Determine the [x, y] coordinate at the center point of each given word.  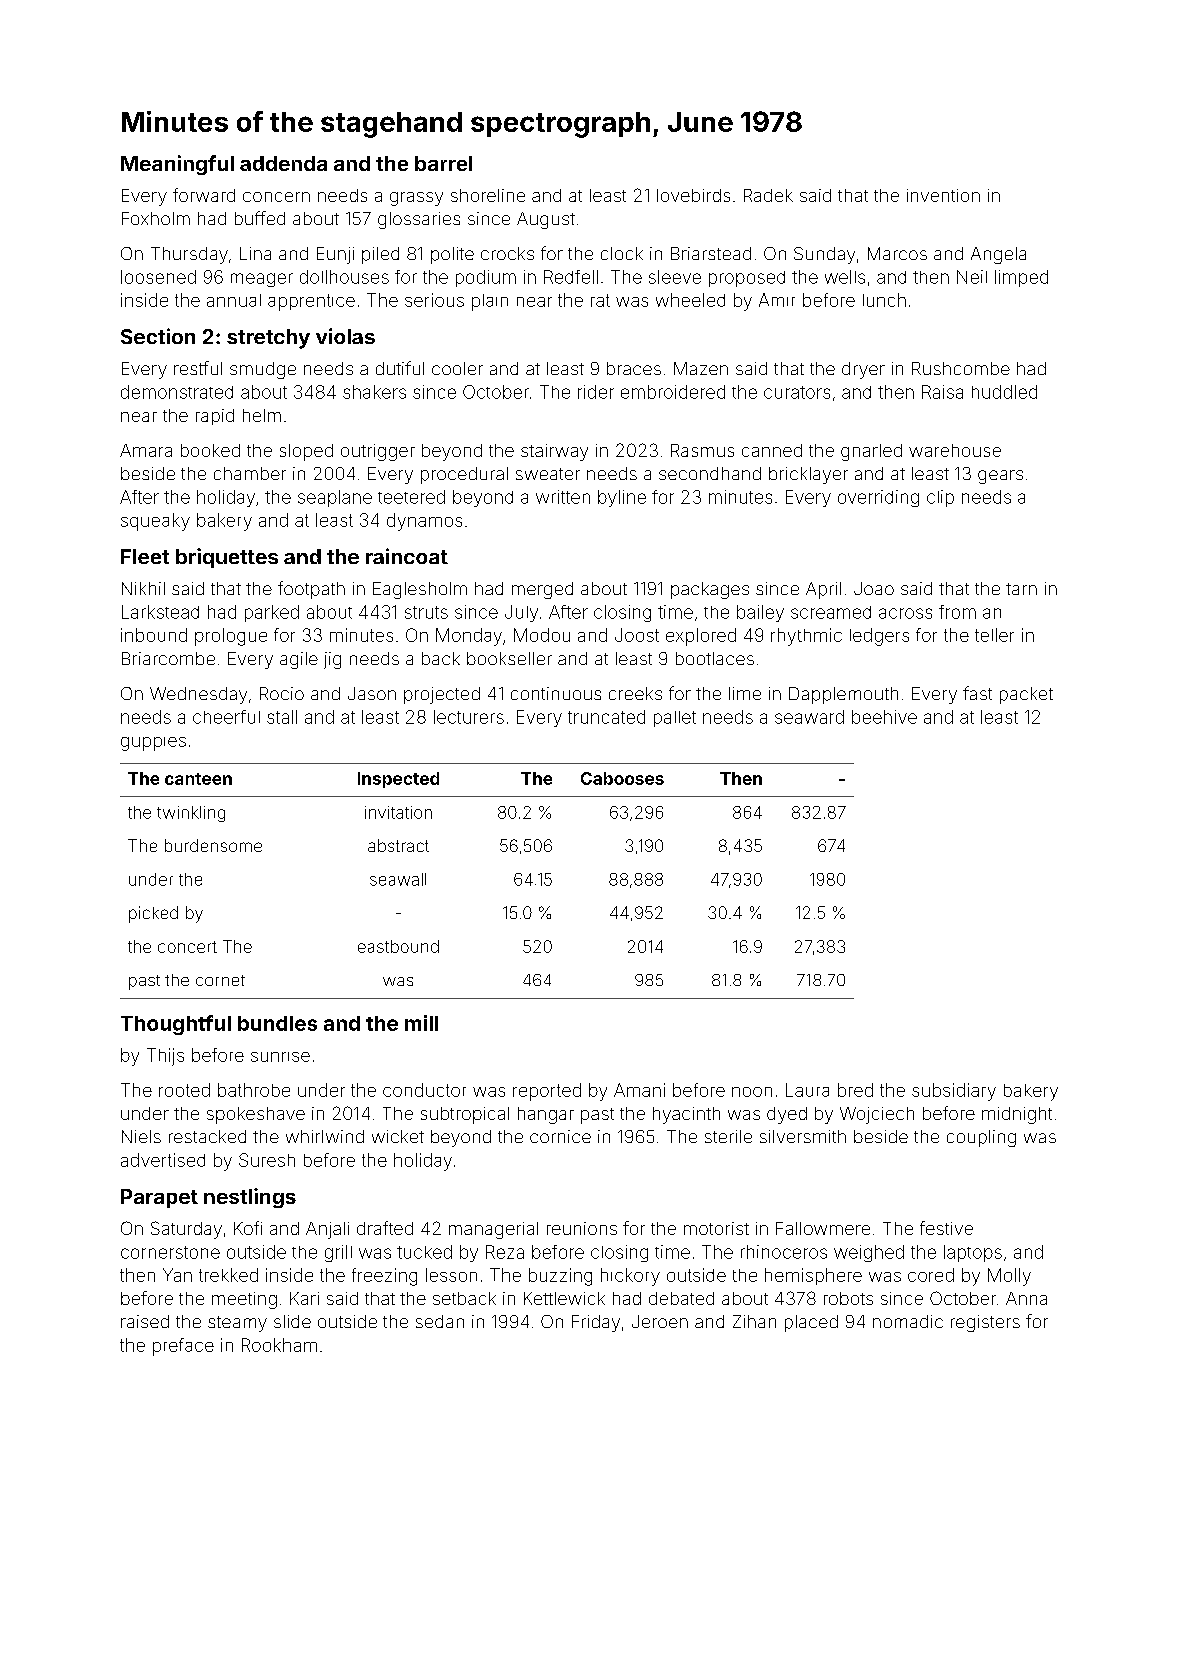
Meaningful [177, 165]
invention [943, 195]
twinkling [191, 814]
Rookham [279, 1345]
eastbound [398, 946]
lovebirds [693, 195]
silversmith [803, 1136]
